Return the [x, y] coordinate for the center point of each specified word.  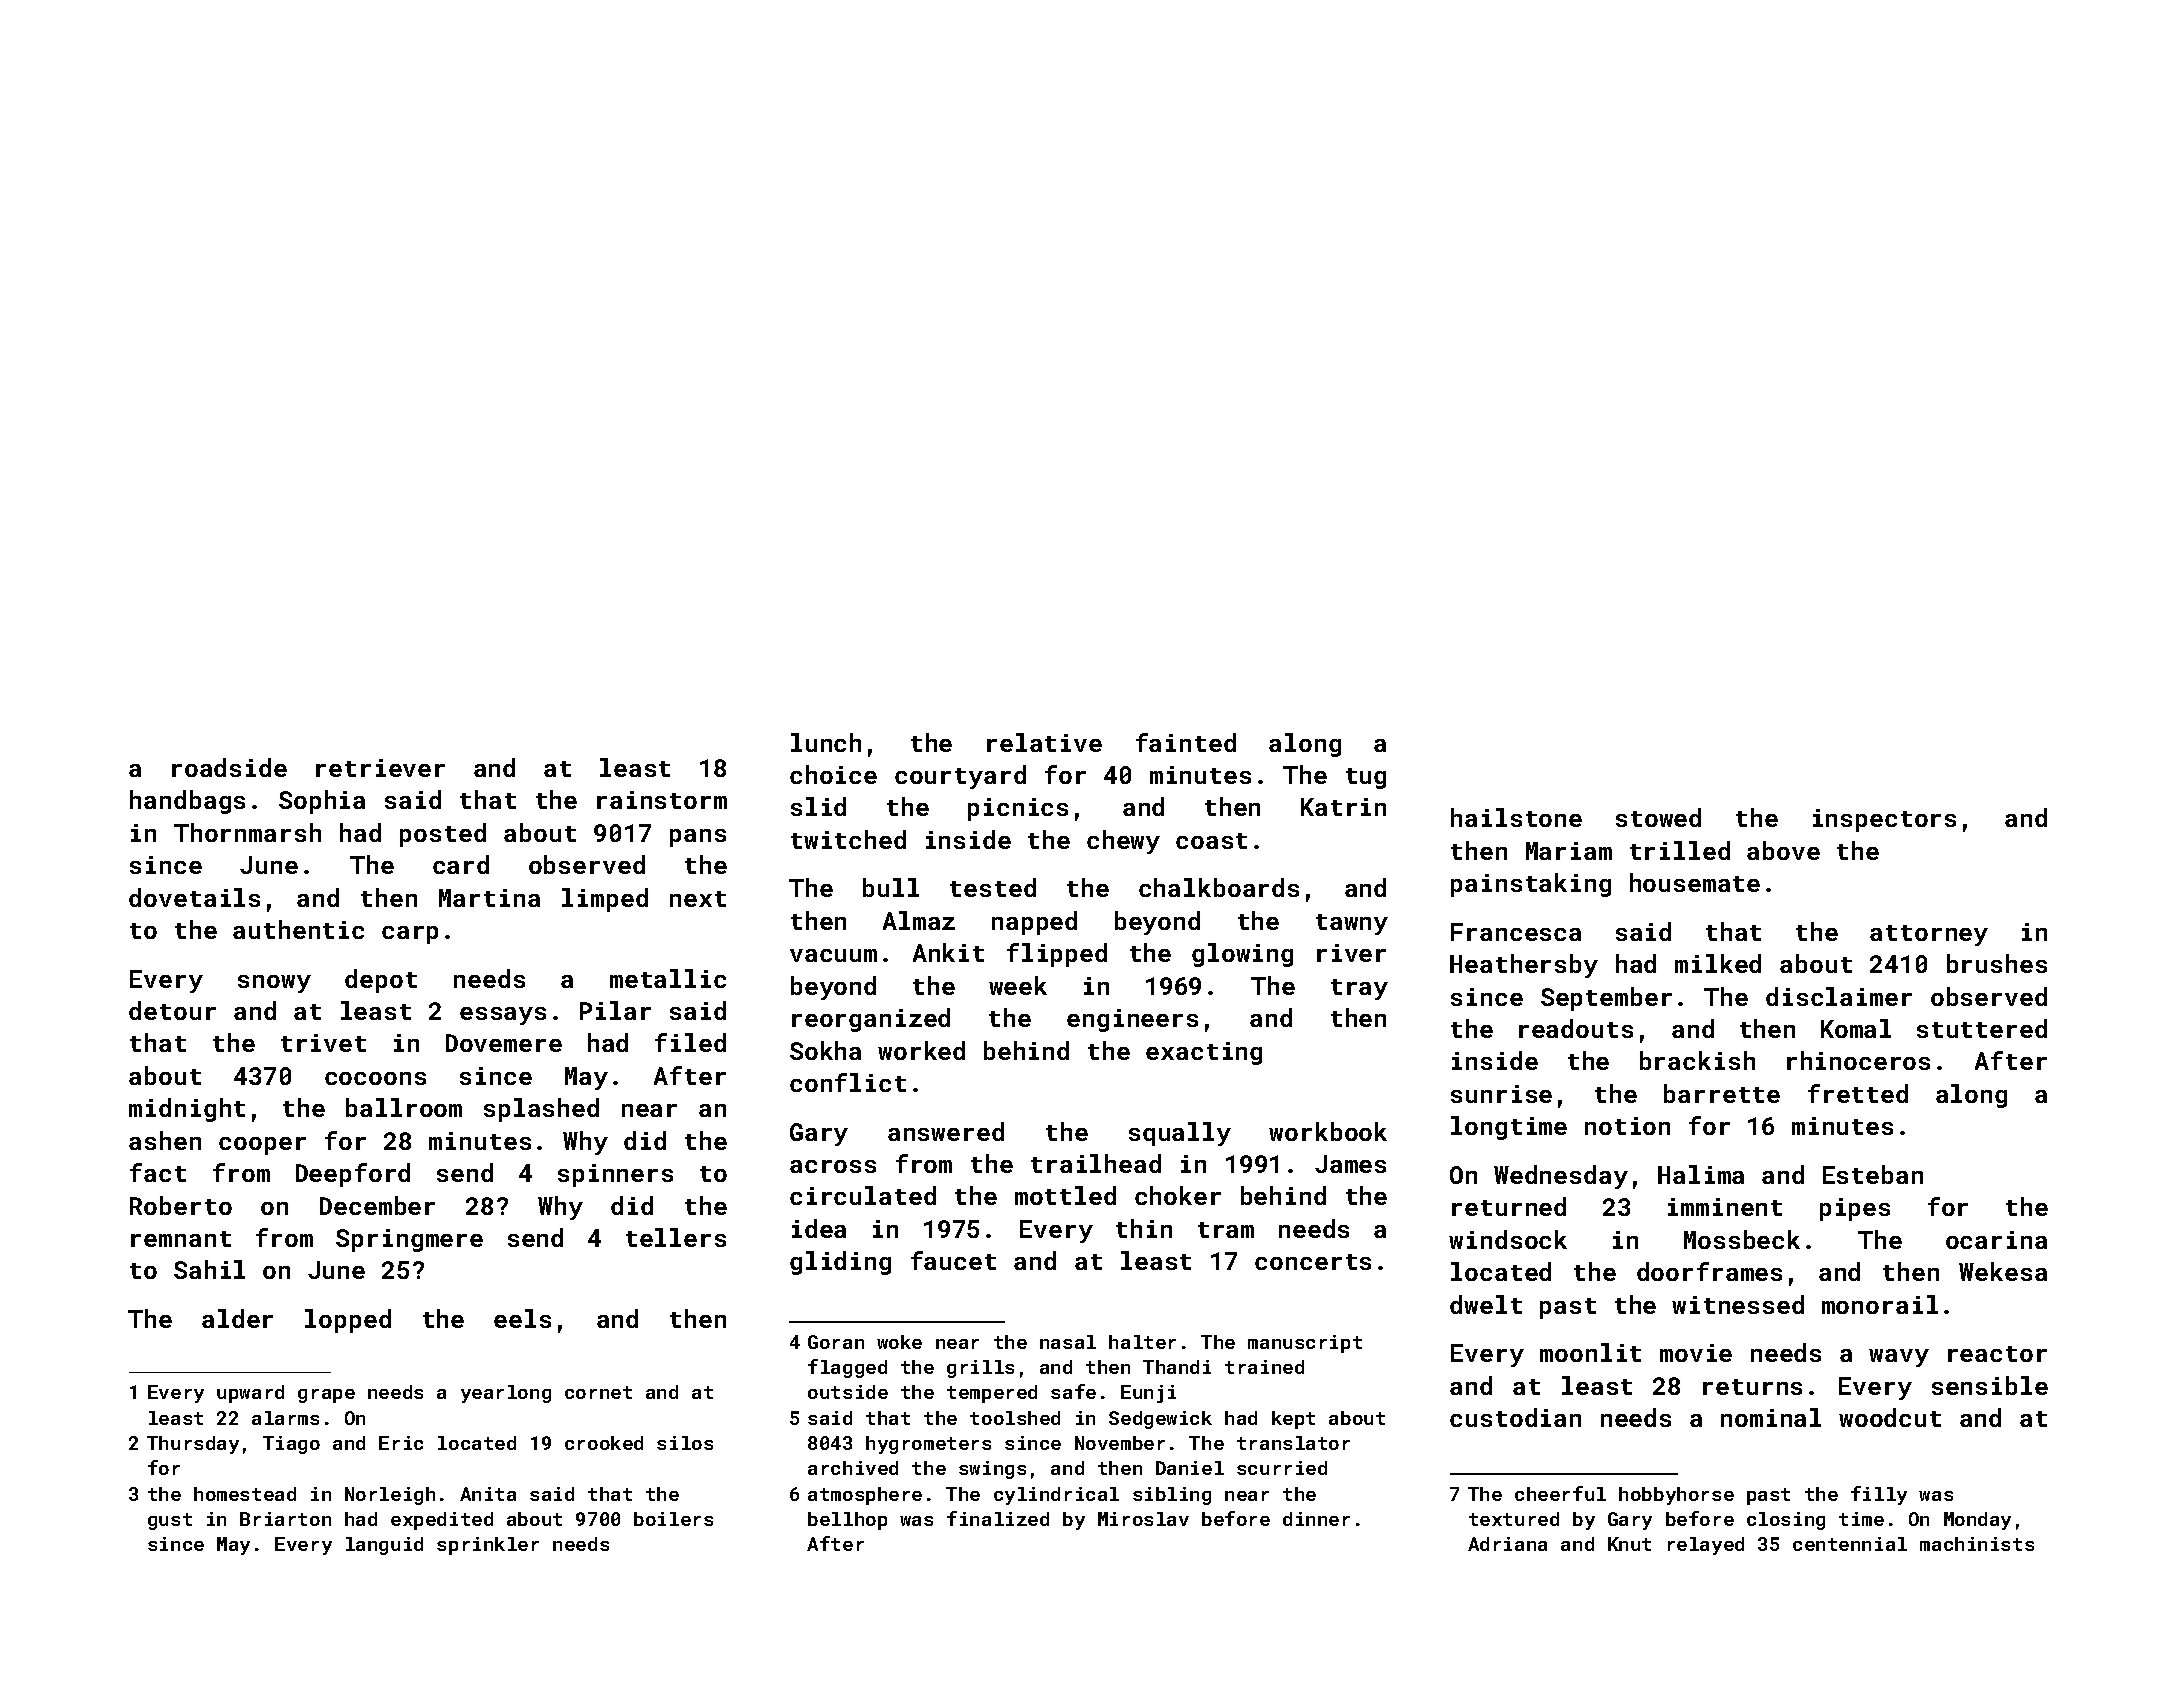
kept [1293, 1420]
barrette [1722, 1093]
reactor [1997, 1354]
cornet [598, 1392]
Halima [1701, 1174]
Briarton [285, 1519]
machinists [1977, 1544]
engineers [1132, 1020]
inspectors [1884, 820]
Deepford [353, 1175]
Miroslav [1143, 1519]
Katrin [1343, 807]
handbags [187, 802]
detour [172, 1010]
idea [819, 1228]
